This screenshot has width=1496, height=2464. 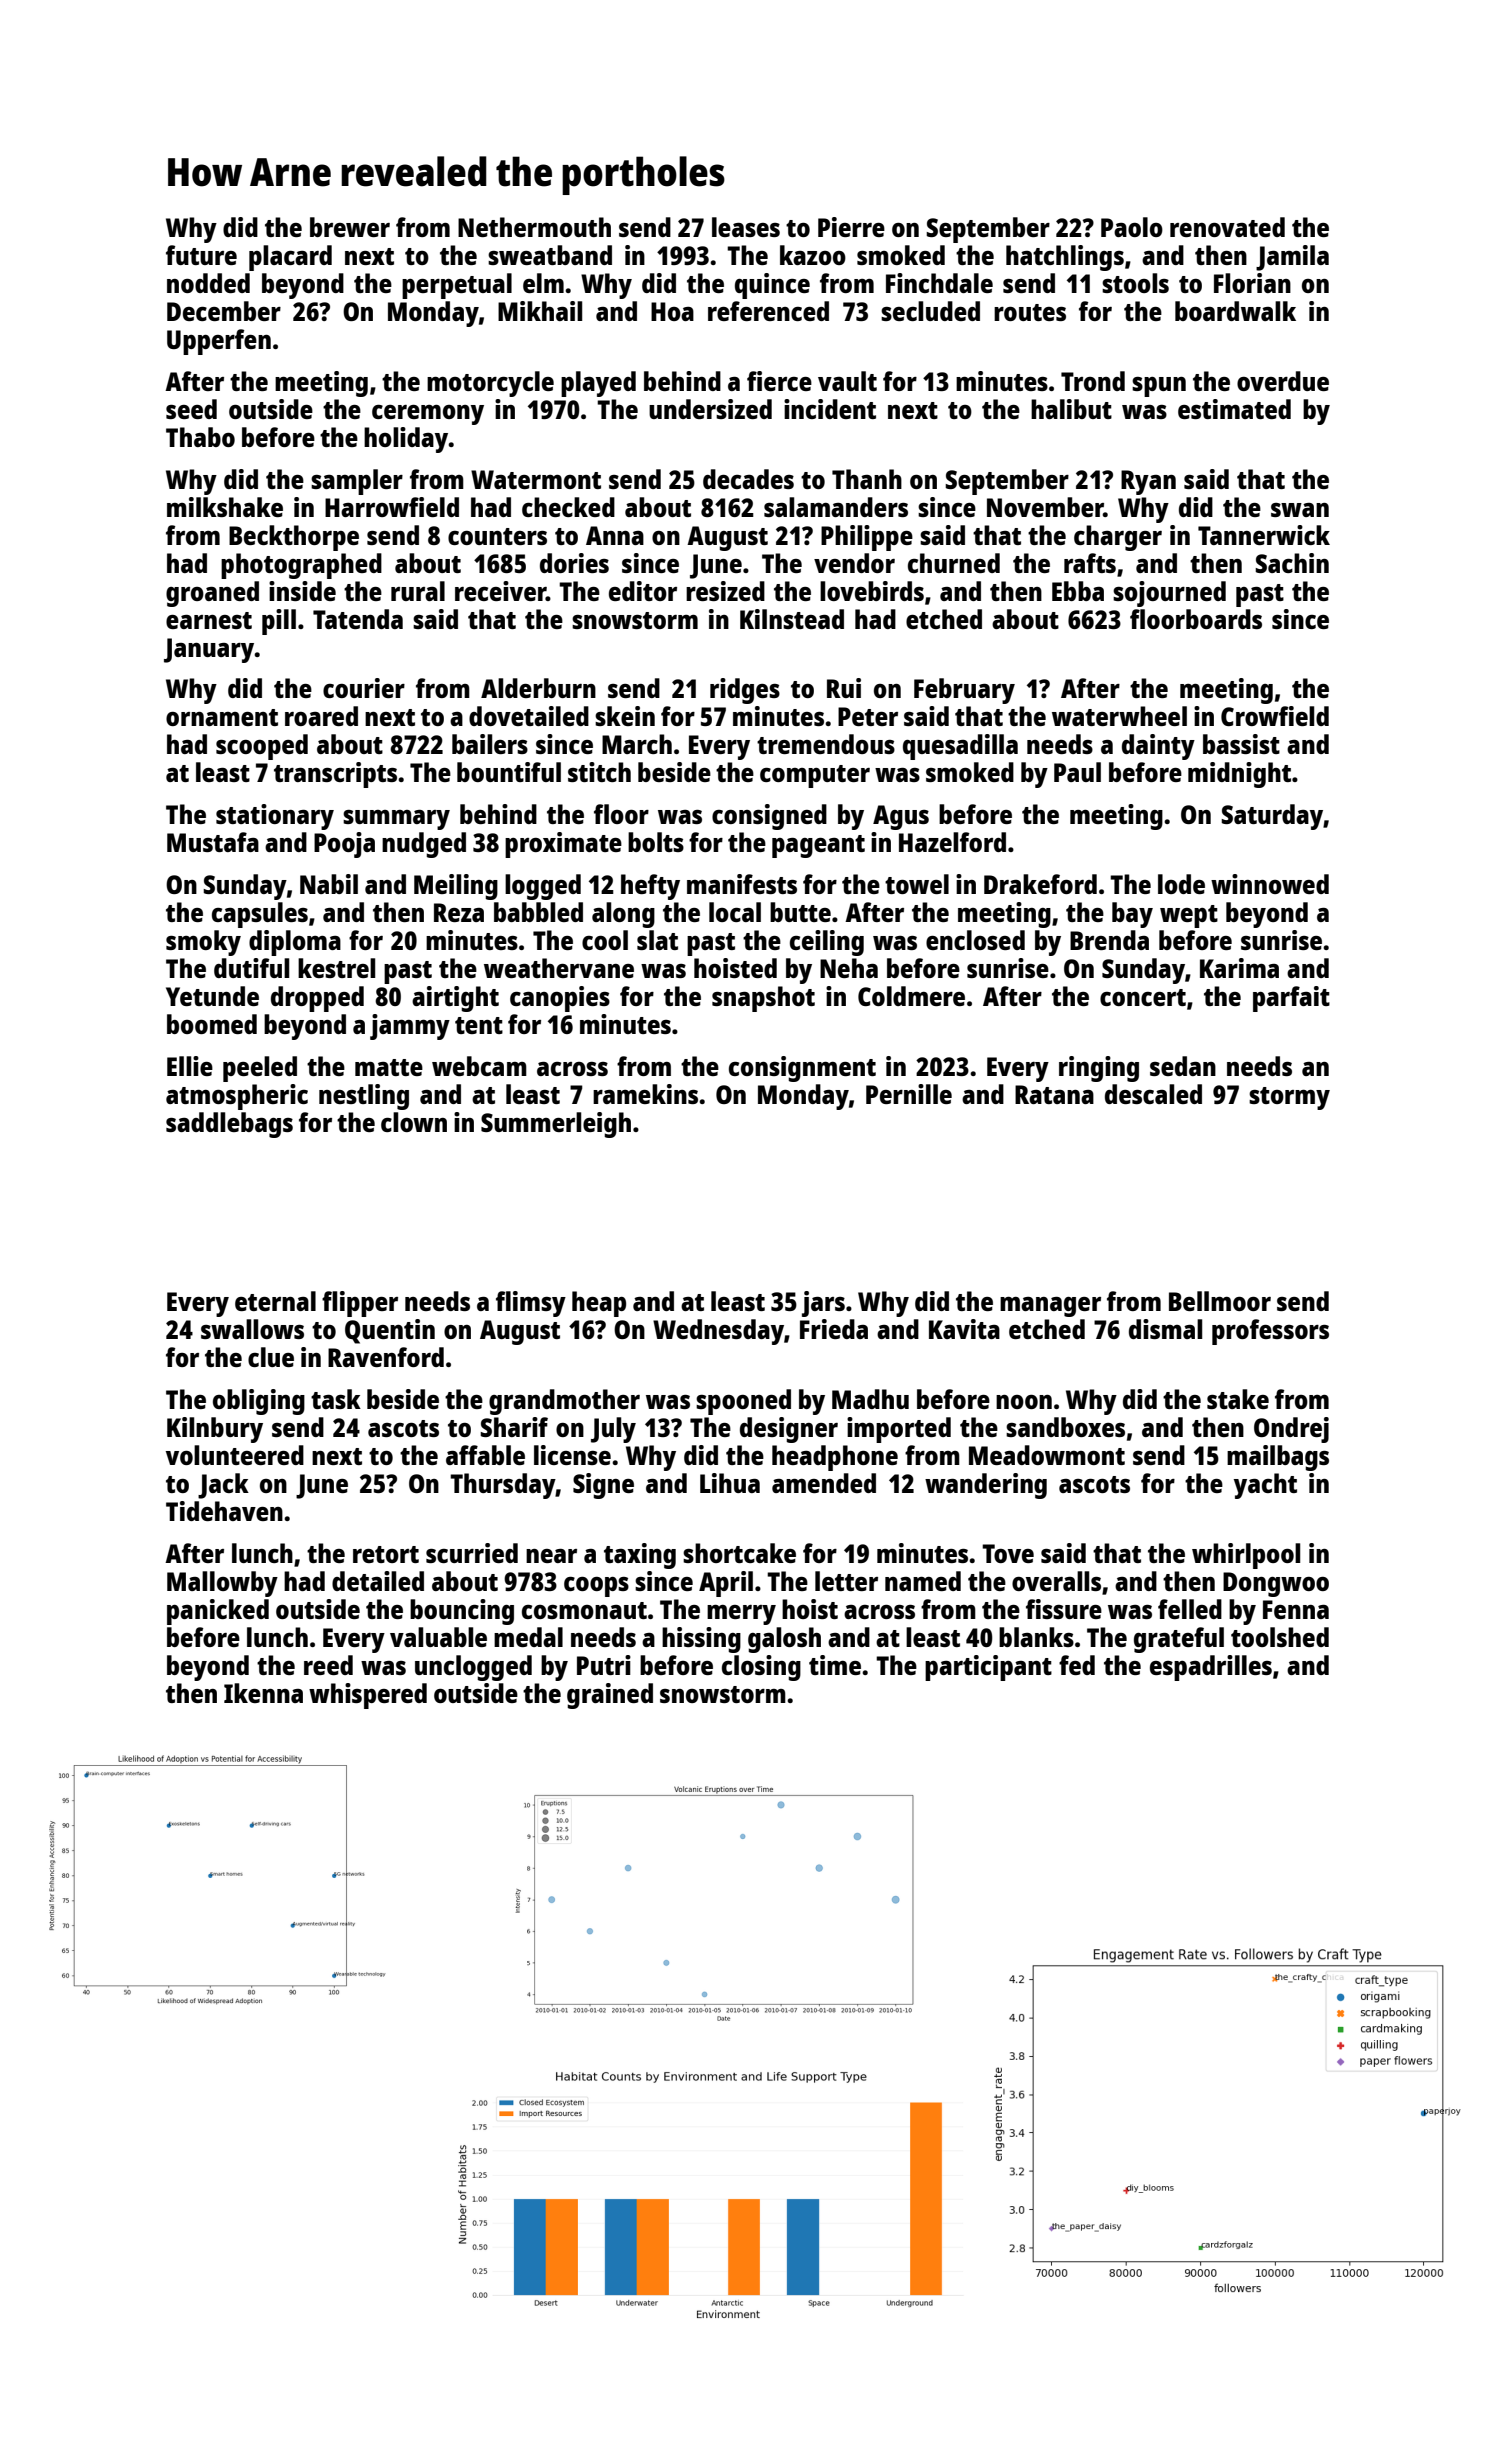 What do you see at coordinates (1300, 510) in the screenshot?
I see `swan` at bounding box center [1300, 510].
